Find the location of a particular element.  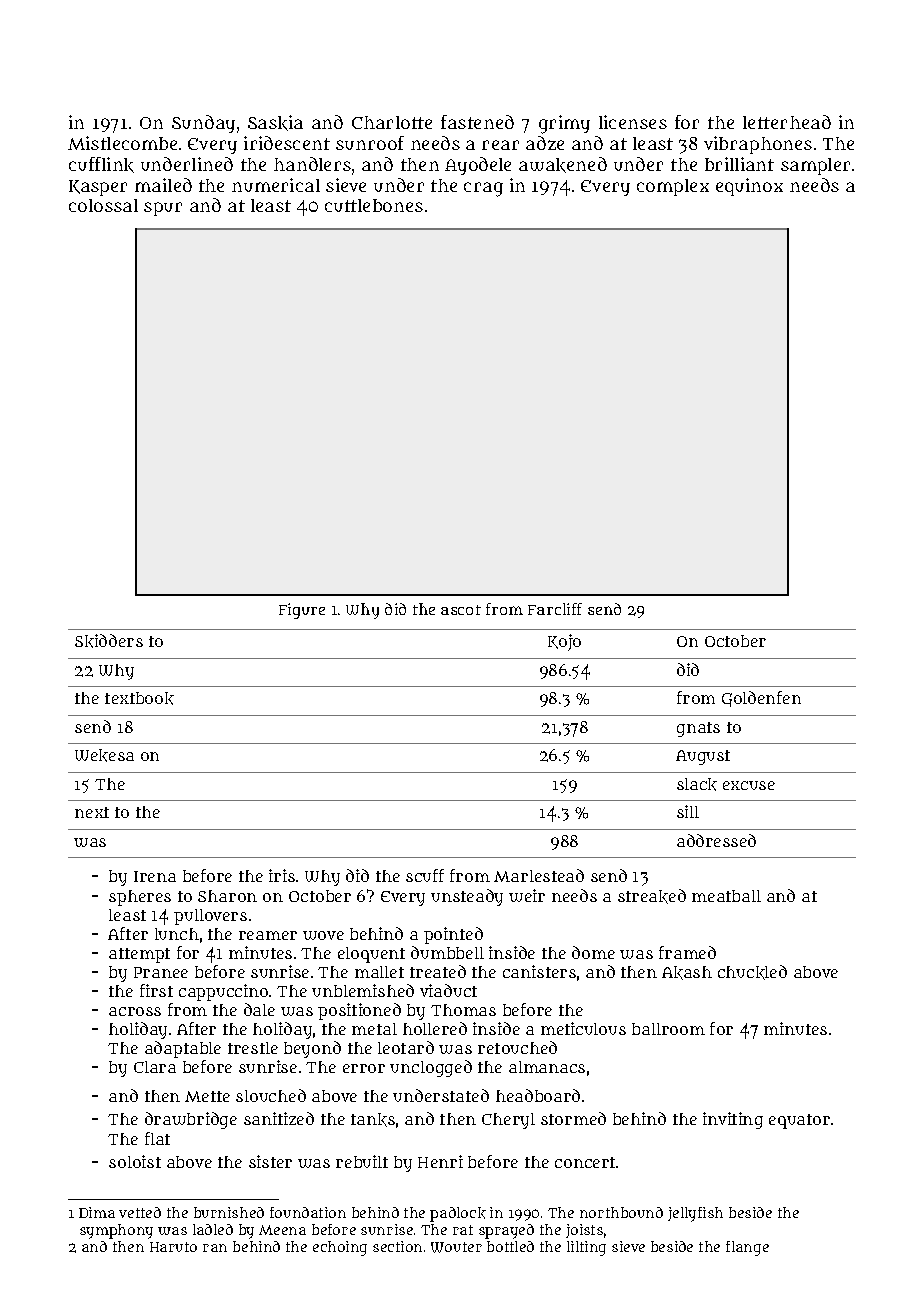

equinox is located at coordinates (749, 187).
